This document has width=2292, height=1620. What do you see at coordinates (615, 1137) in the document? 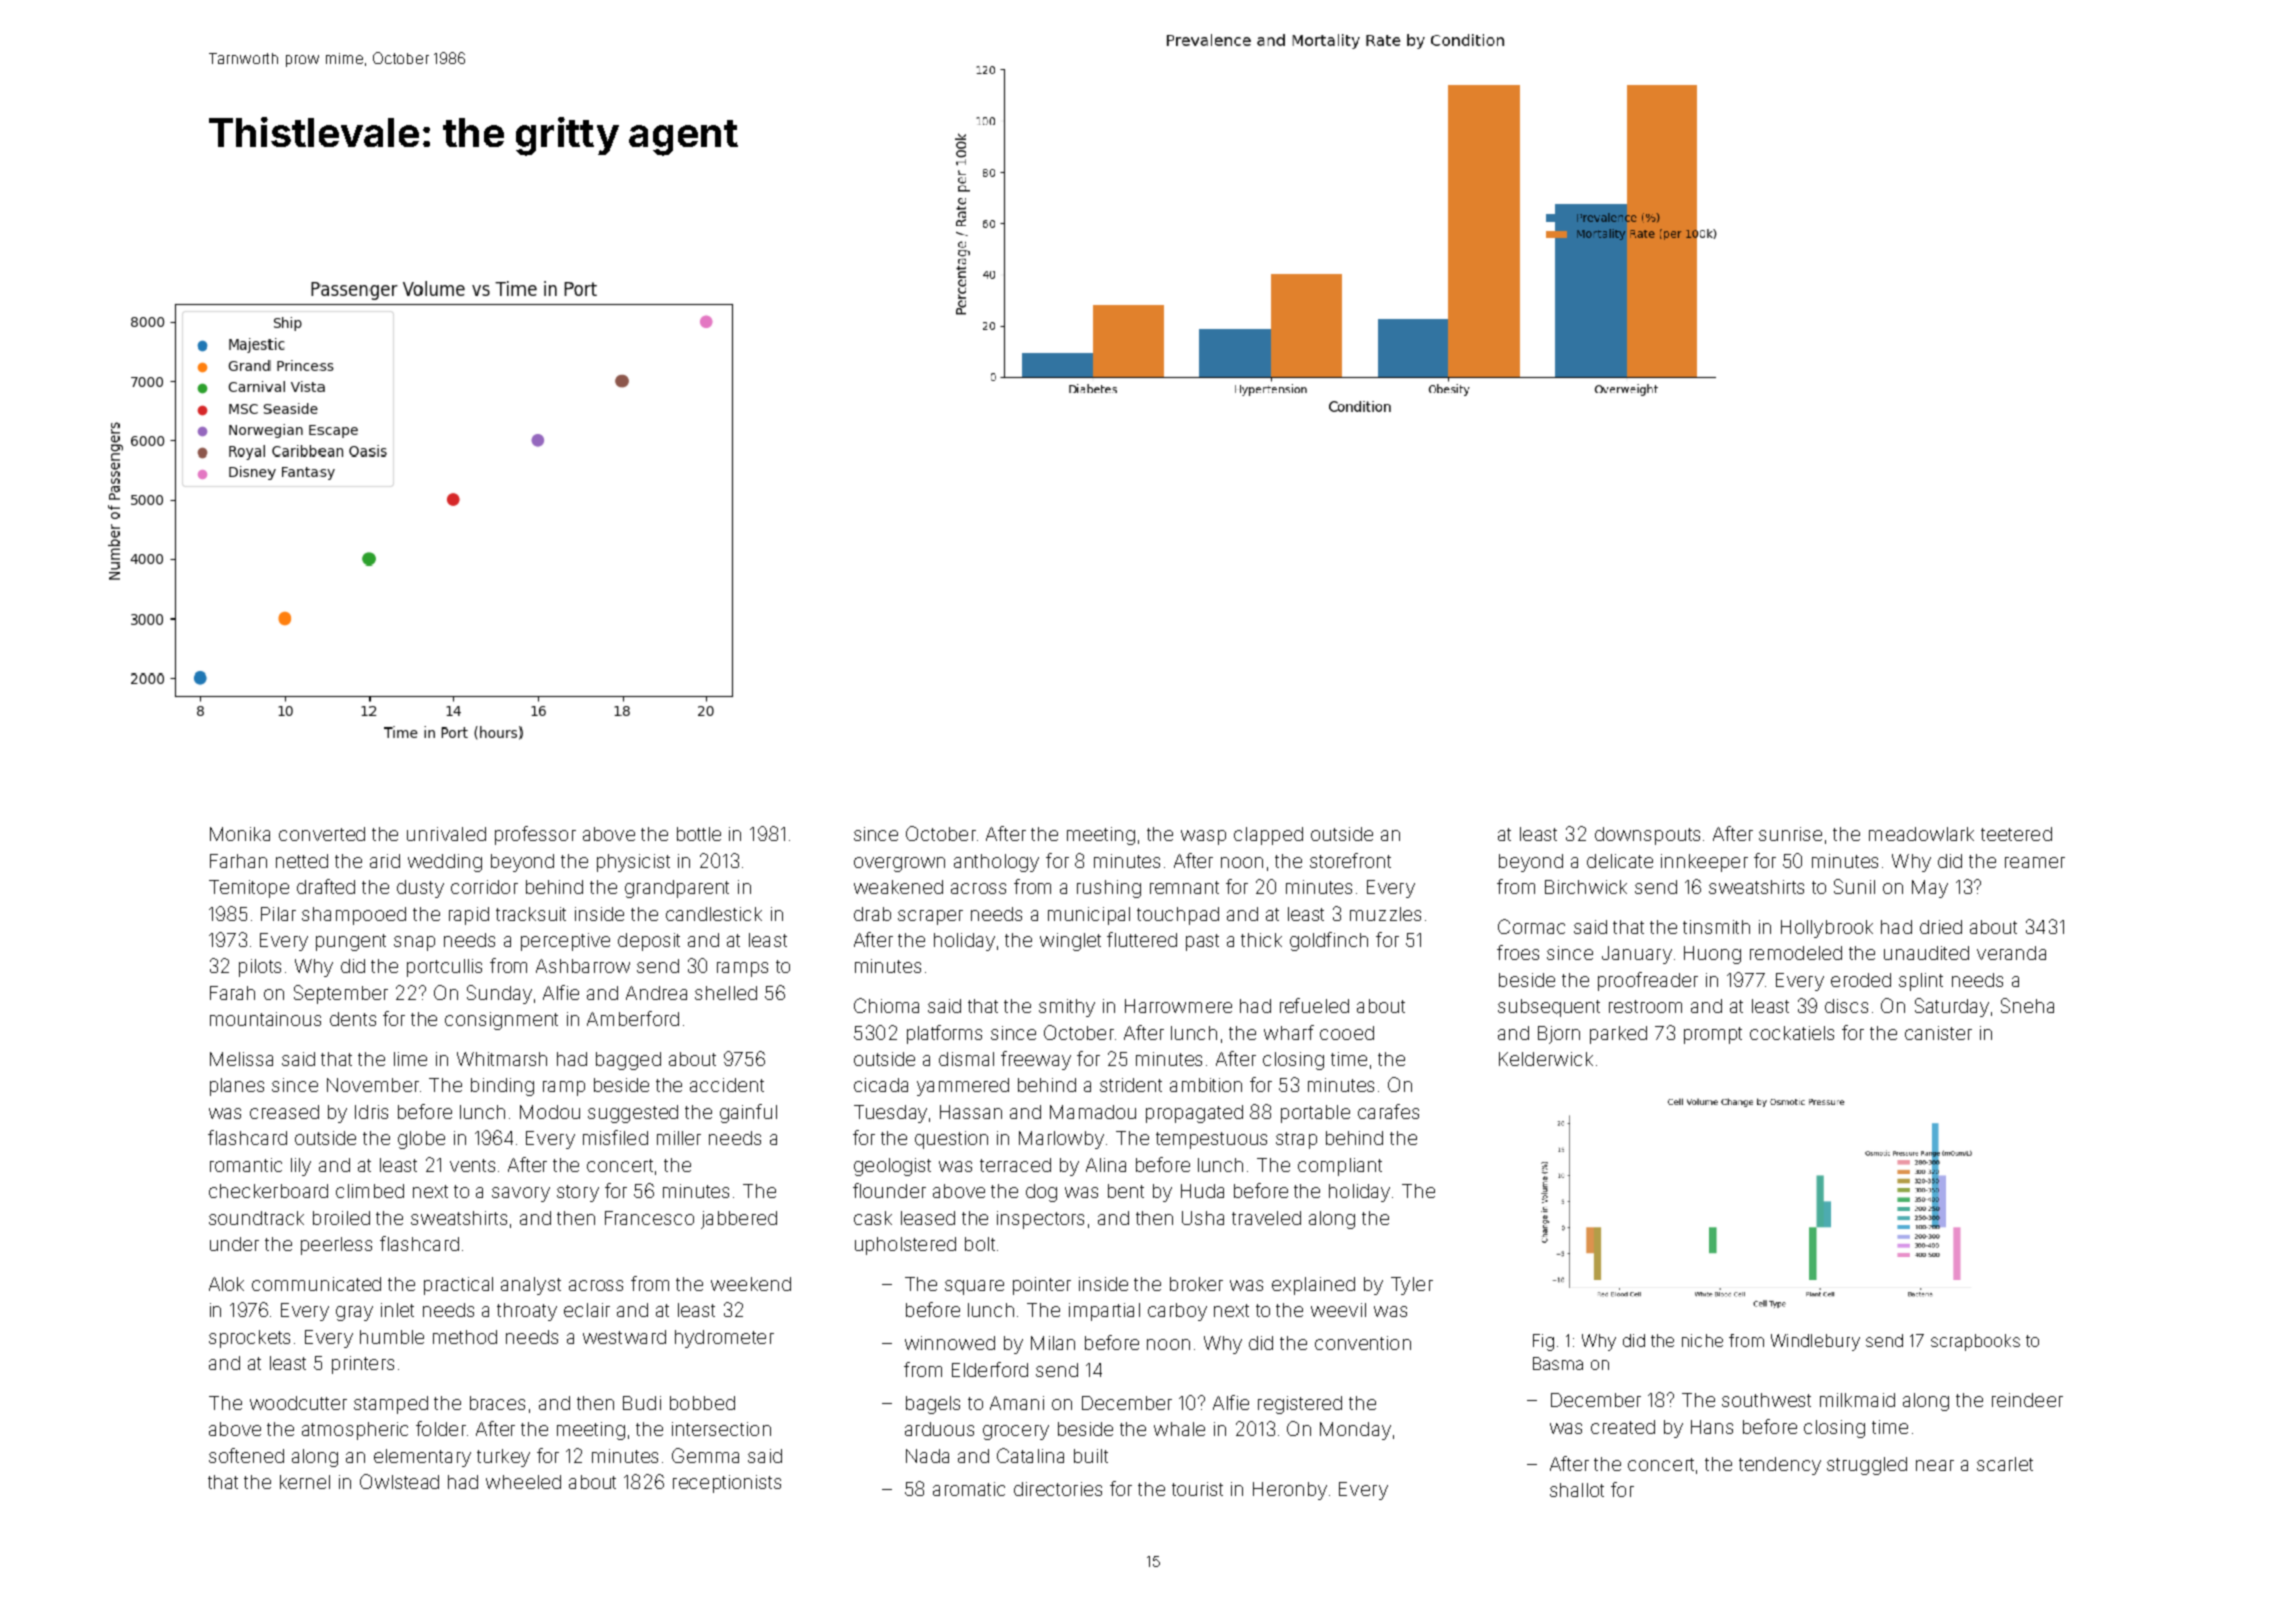
I see `misfiled` at bounding box center [615, 1137].
